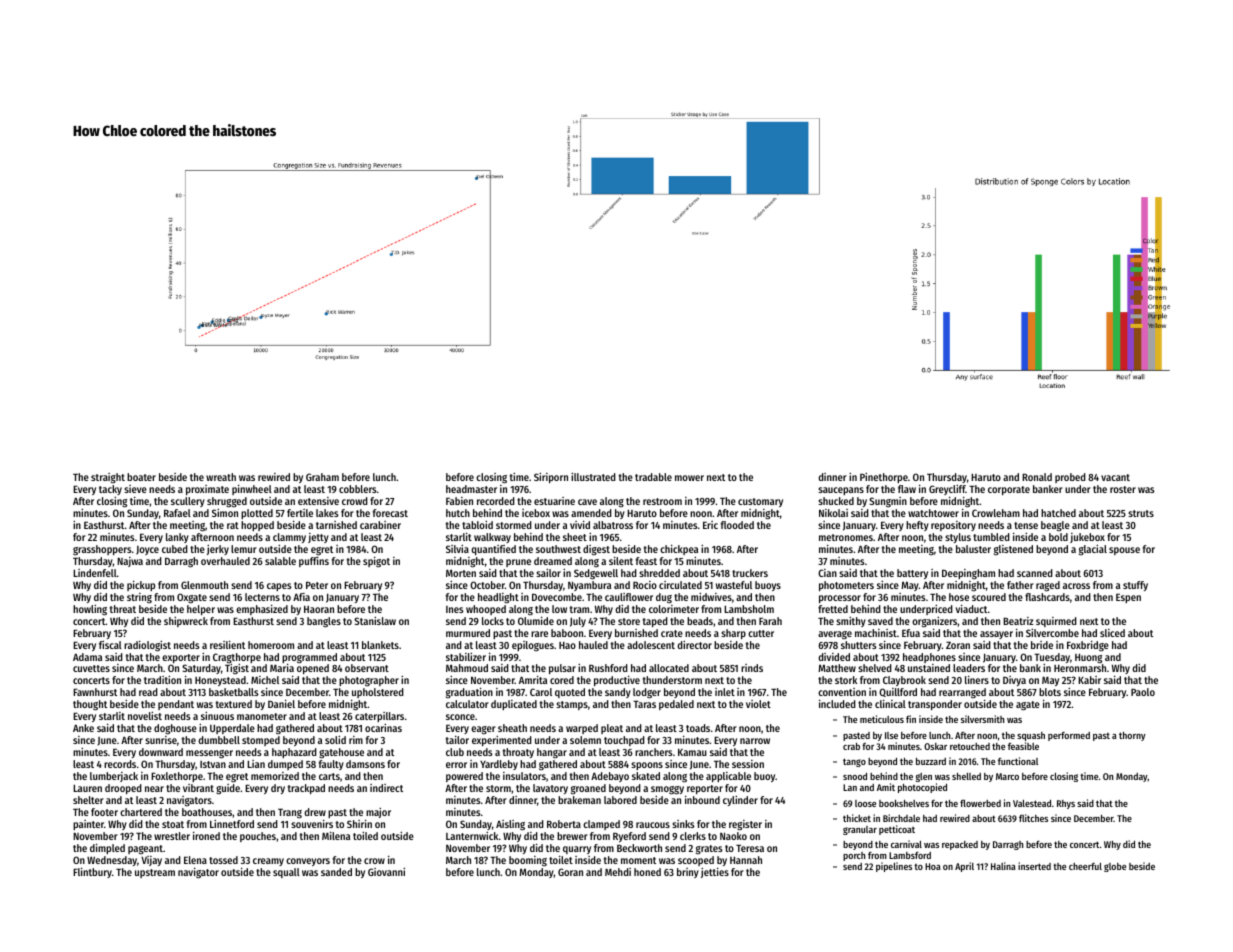 Image resolution: width=1233 pixels, height=952 pixels. I want to click on Pinethorpe, so click(884, 478).
